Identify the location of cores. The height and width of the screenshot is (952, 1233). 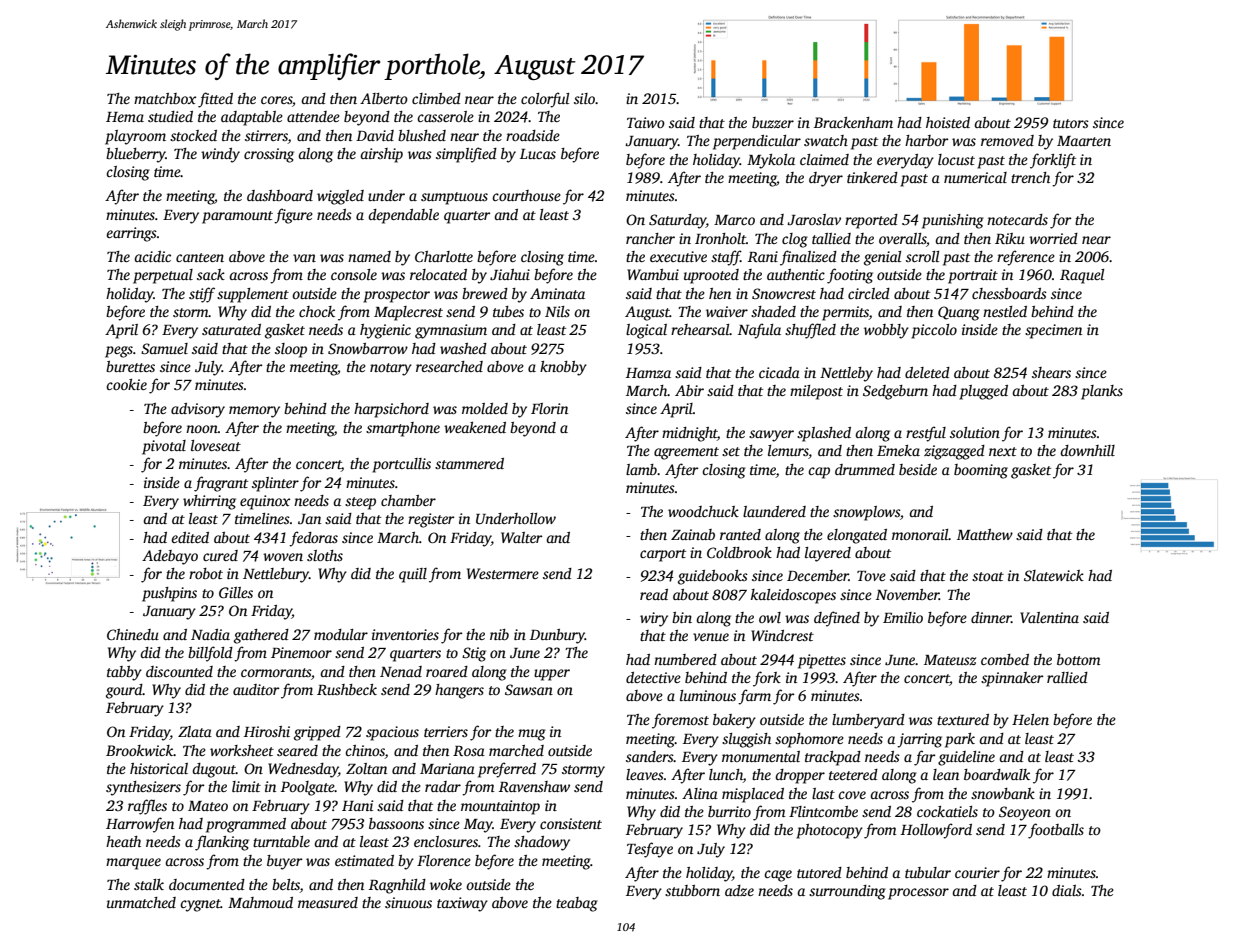
(276, 100).
